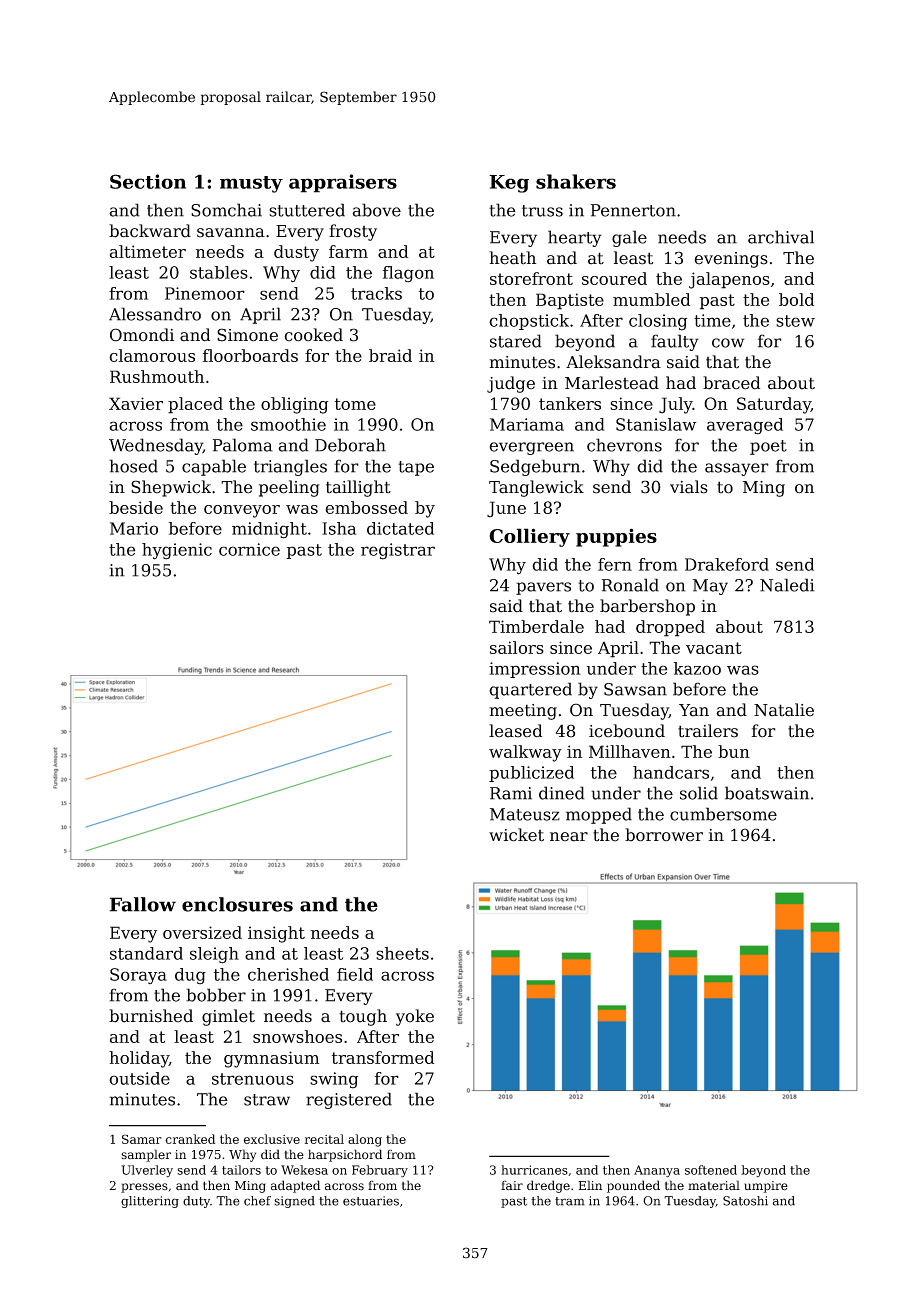 This screenshot has height=1311, width=924. Describe the element at coordinates (787, 585) in the screenshot. I see `Naledi` at that location.
